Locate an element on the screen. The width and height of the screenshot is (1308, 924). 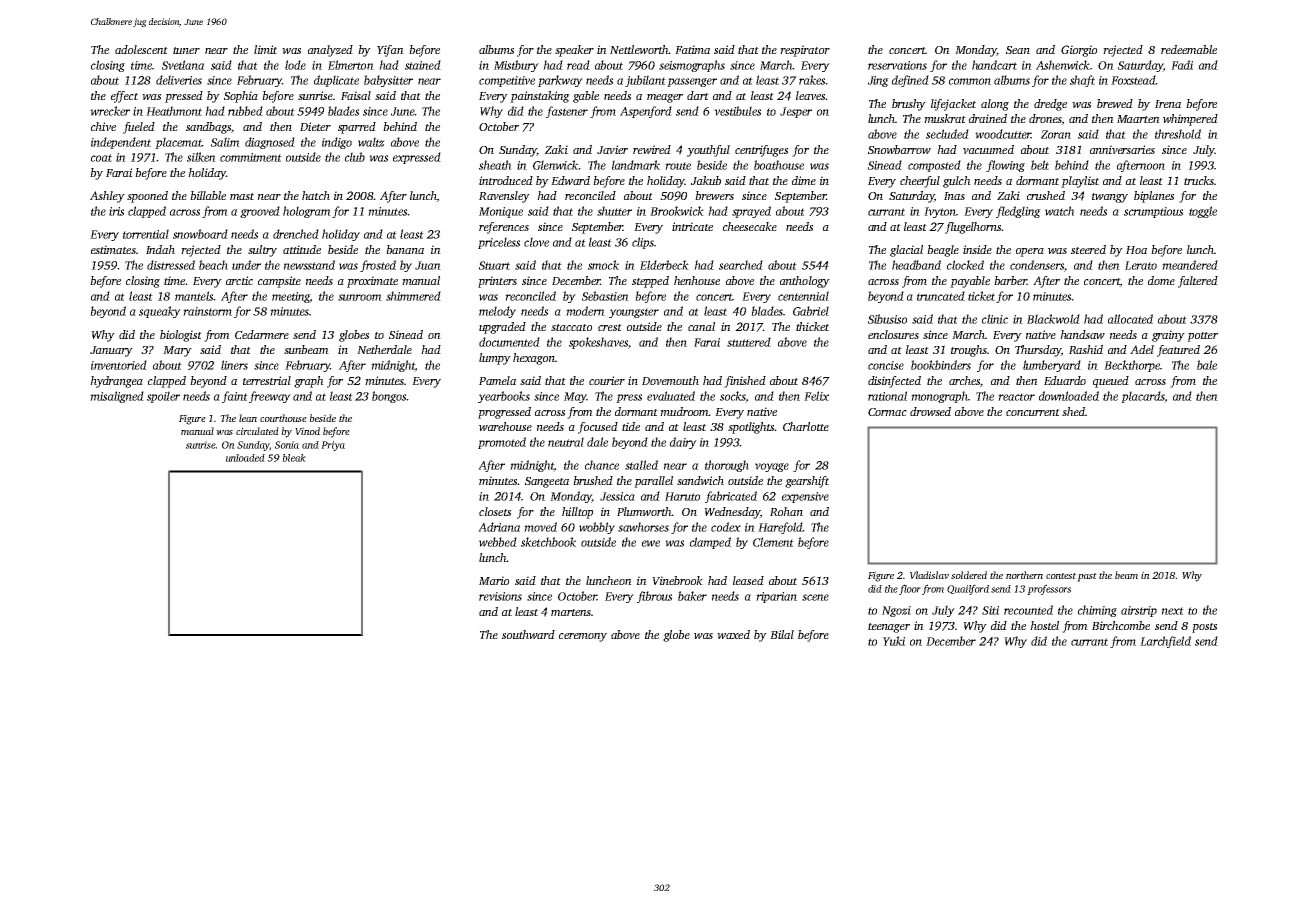
moved is located at coordinates (540, 527).
